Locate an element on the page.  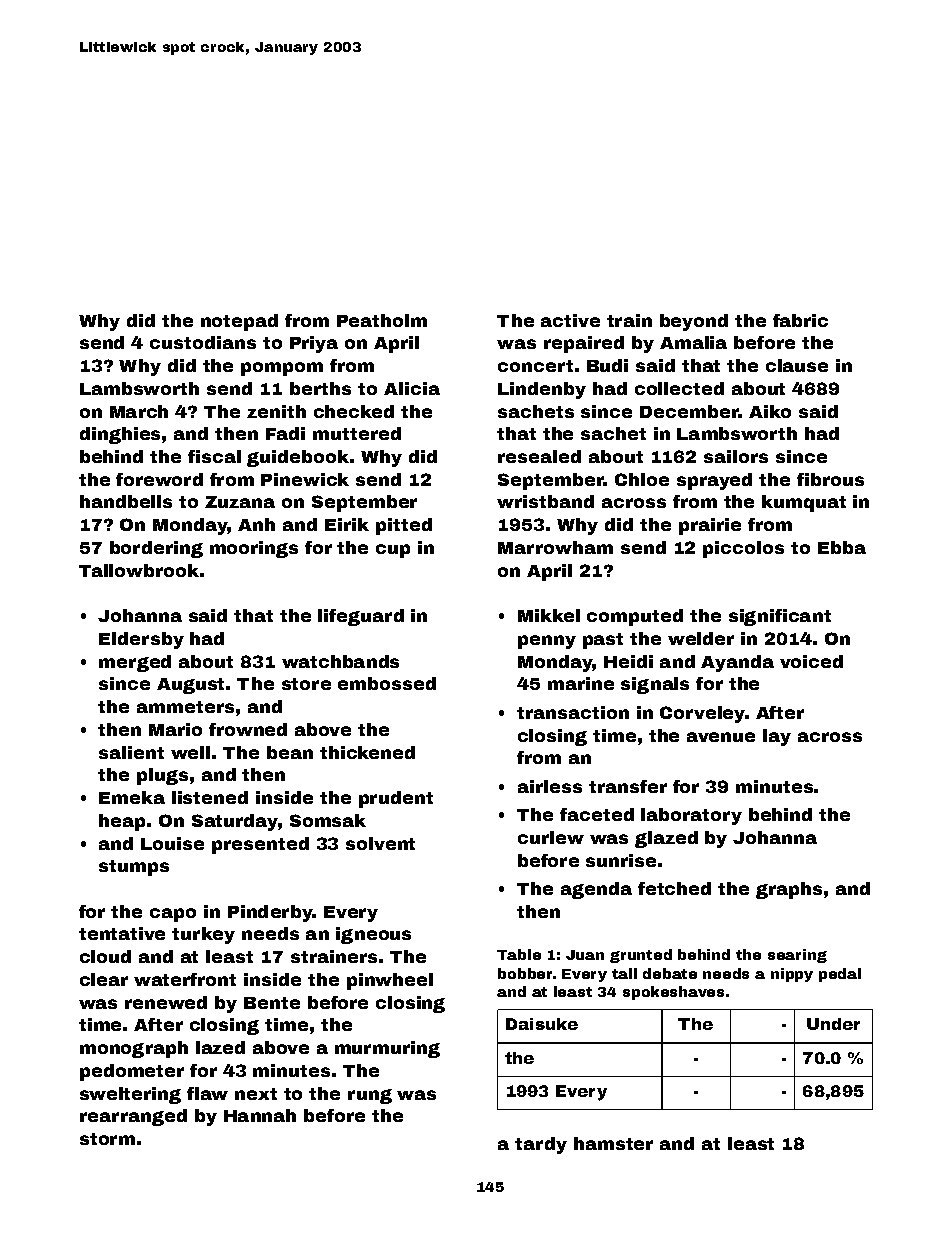
fabric is located at coordinates (800, 320).
